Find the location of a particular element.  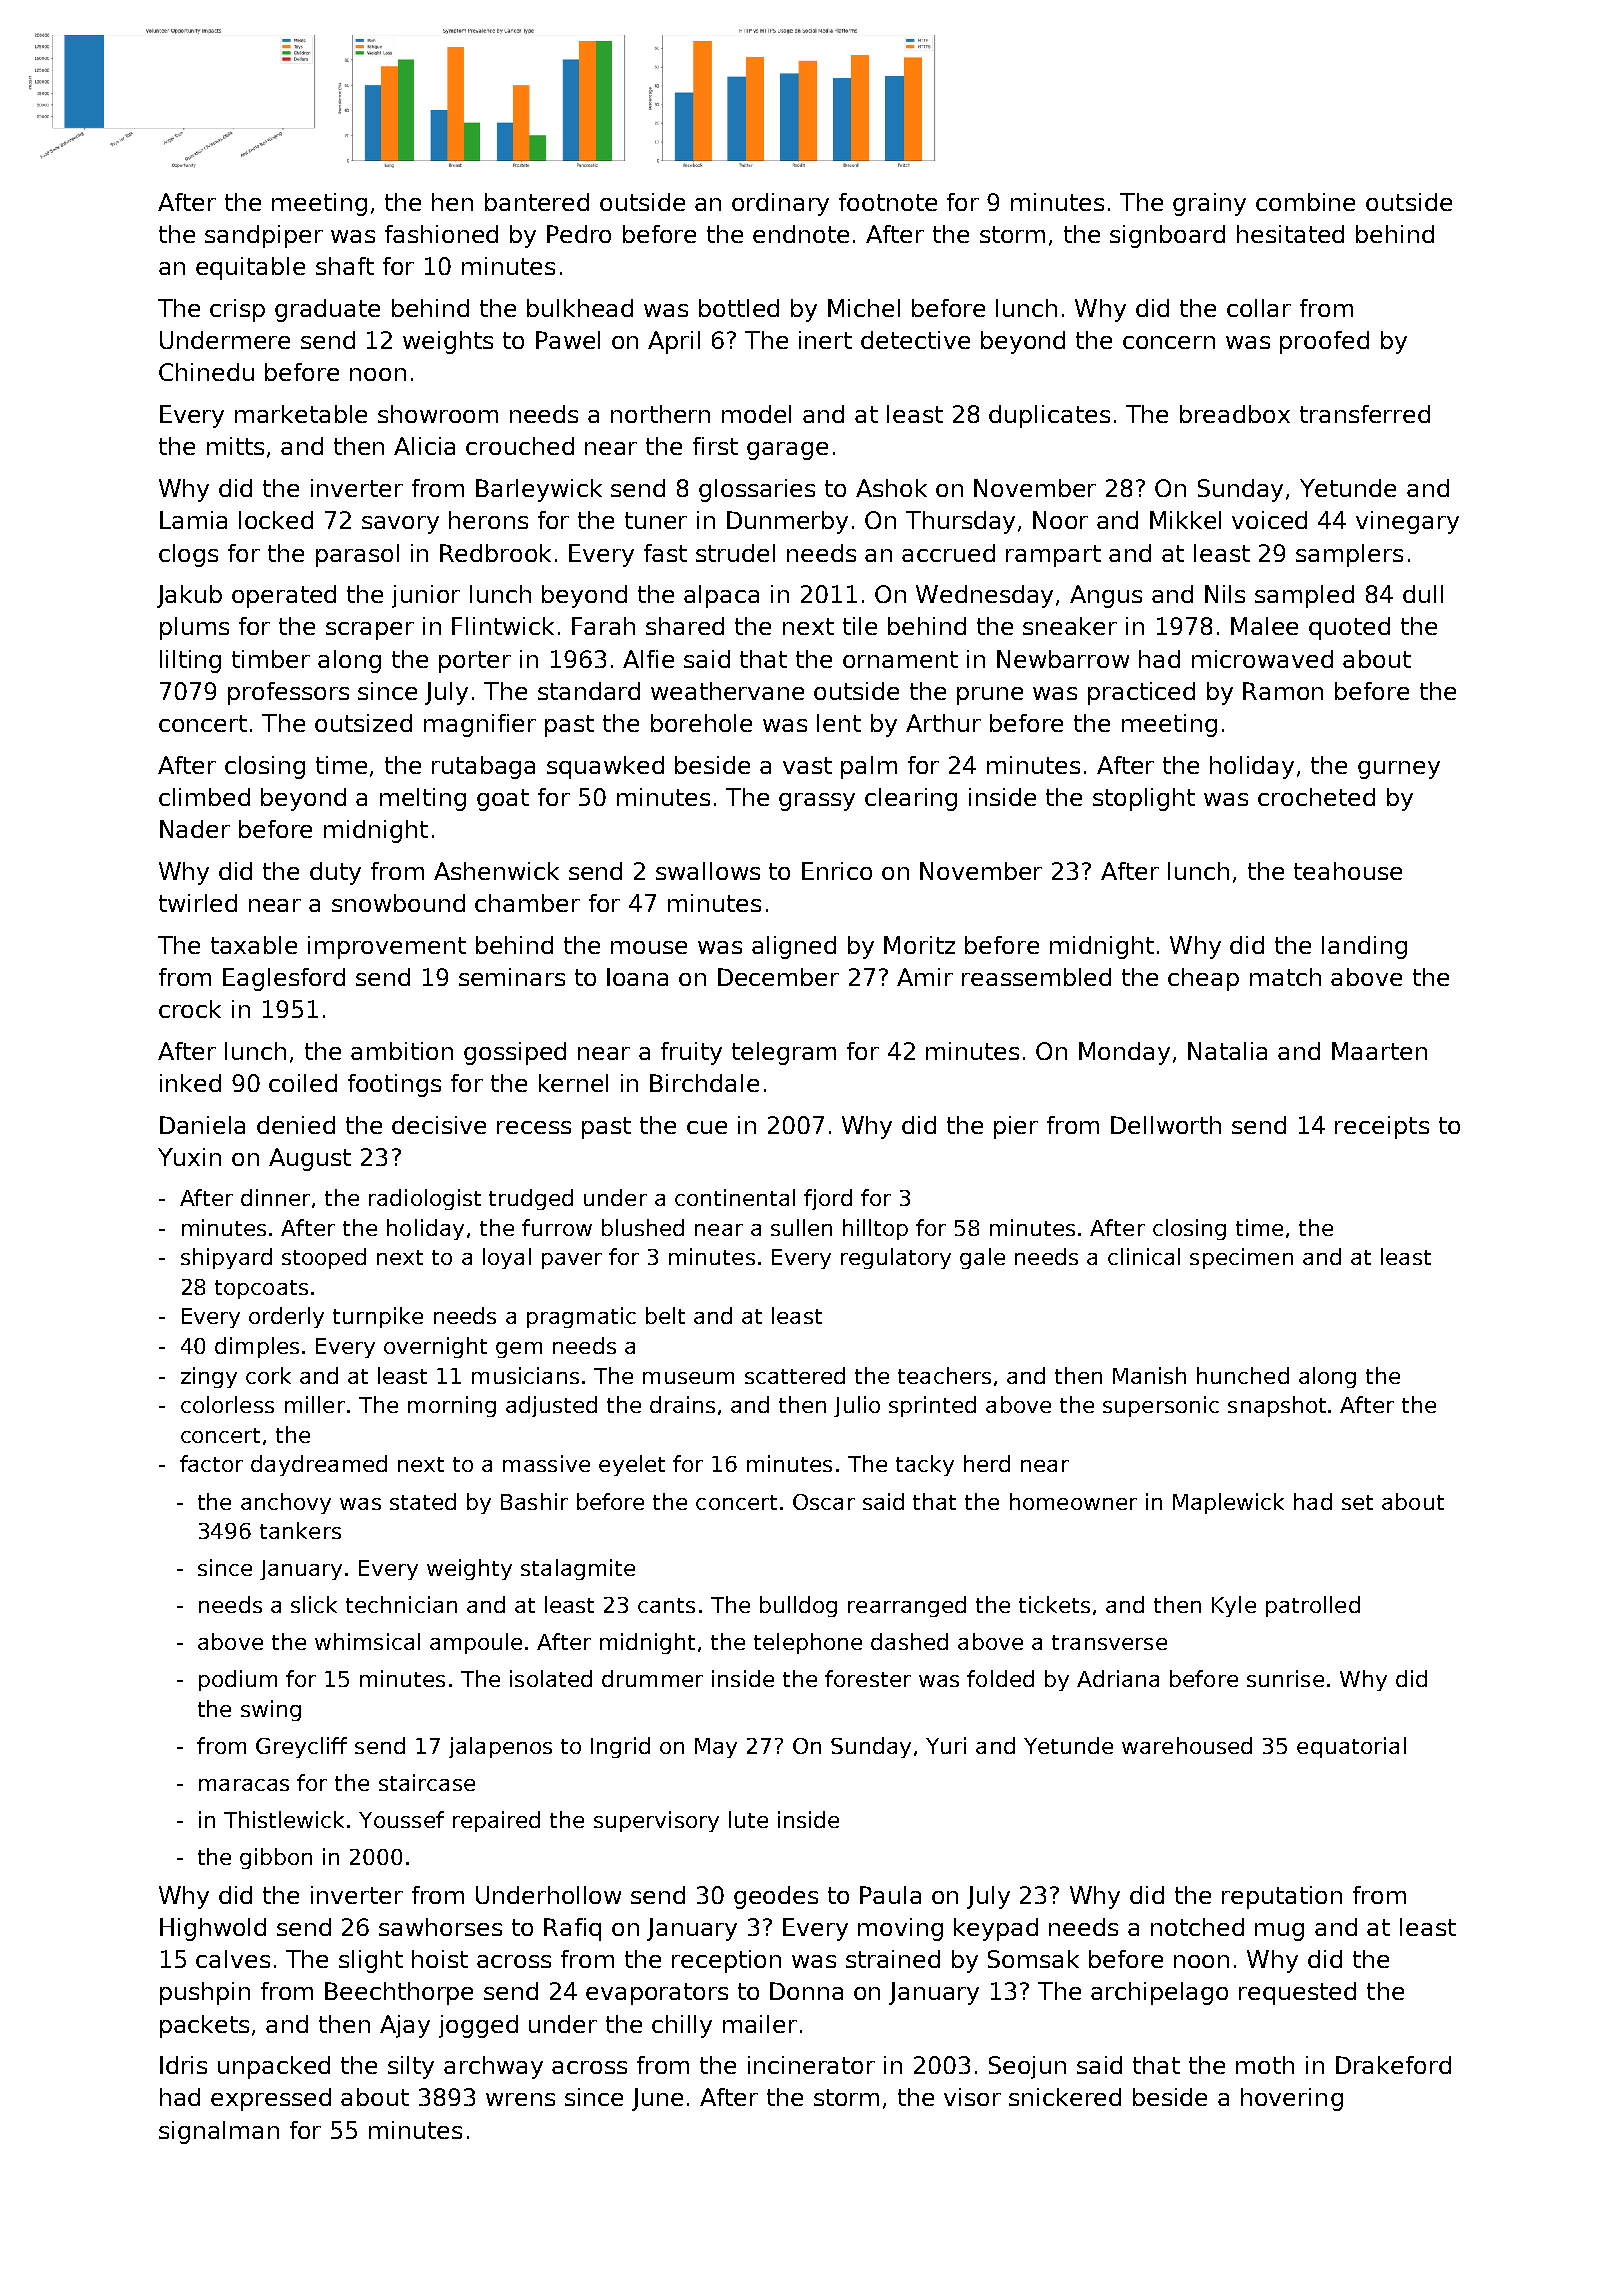

shared is located at coordinates (685, 626).
